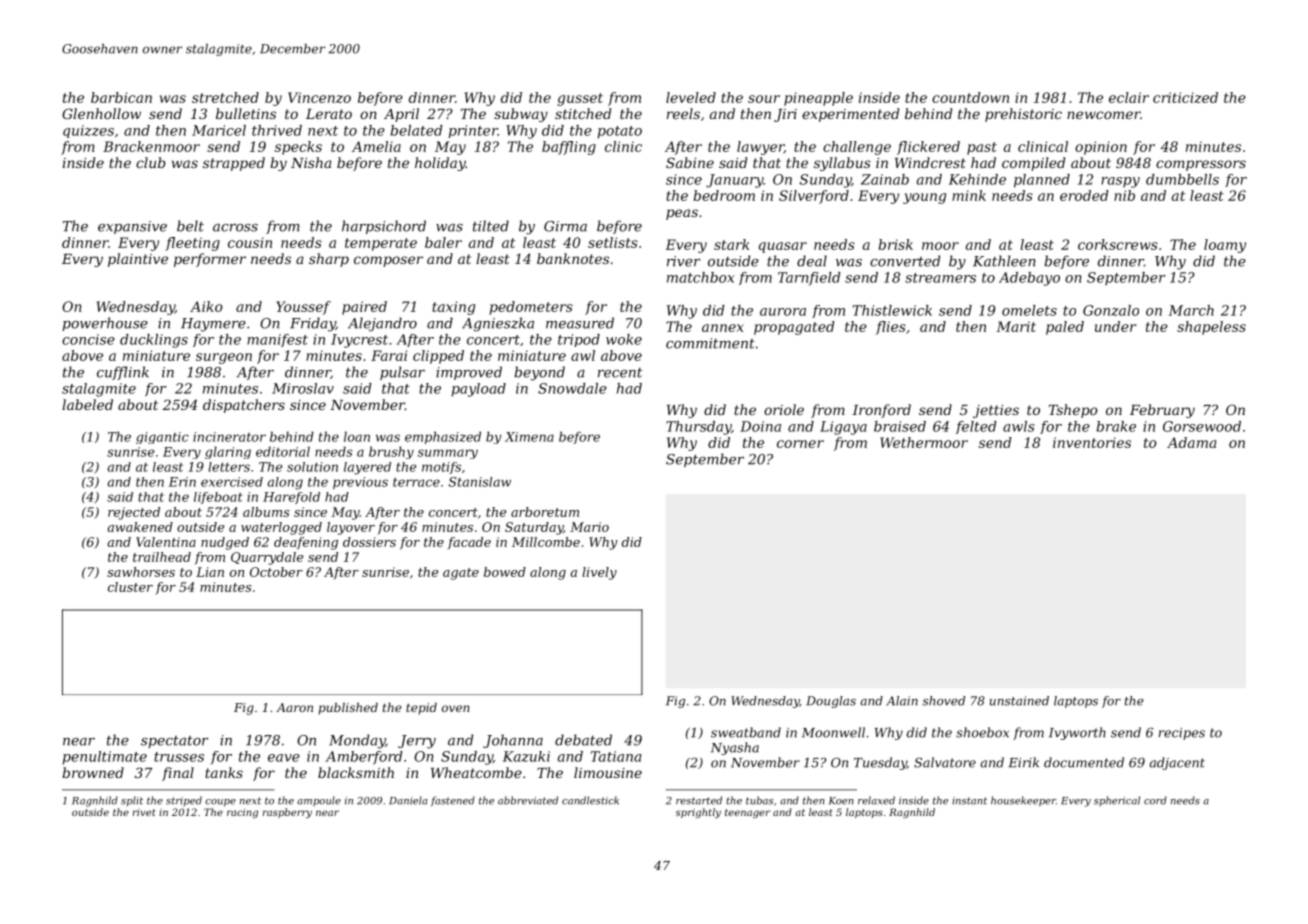 This image has height=924, width=1308. Describe the element at coordinates (1185, 97) in the image. I see `criticized` at that location.
